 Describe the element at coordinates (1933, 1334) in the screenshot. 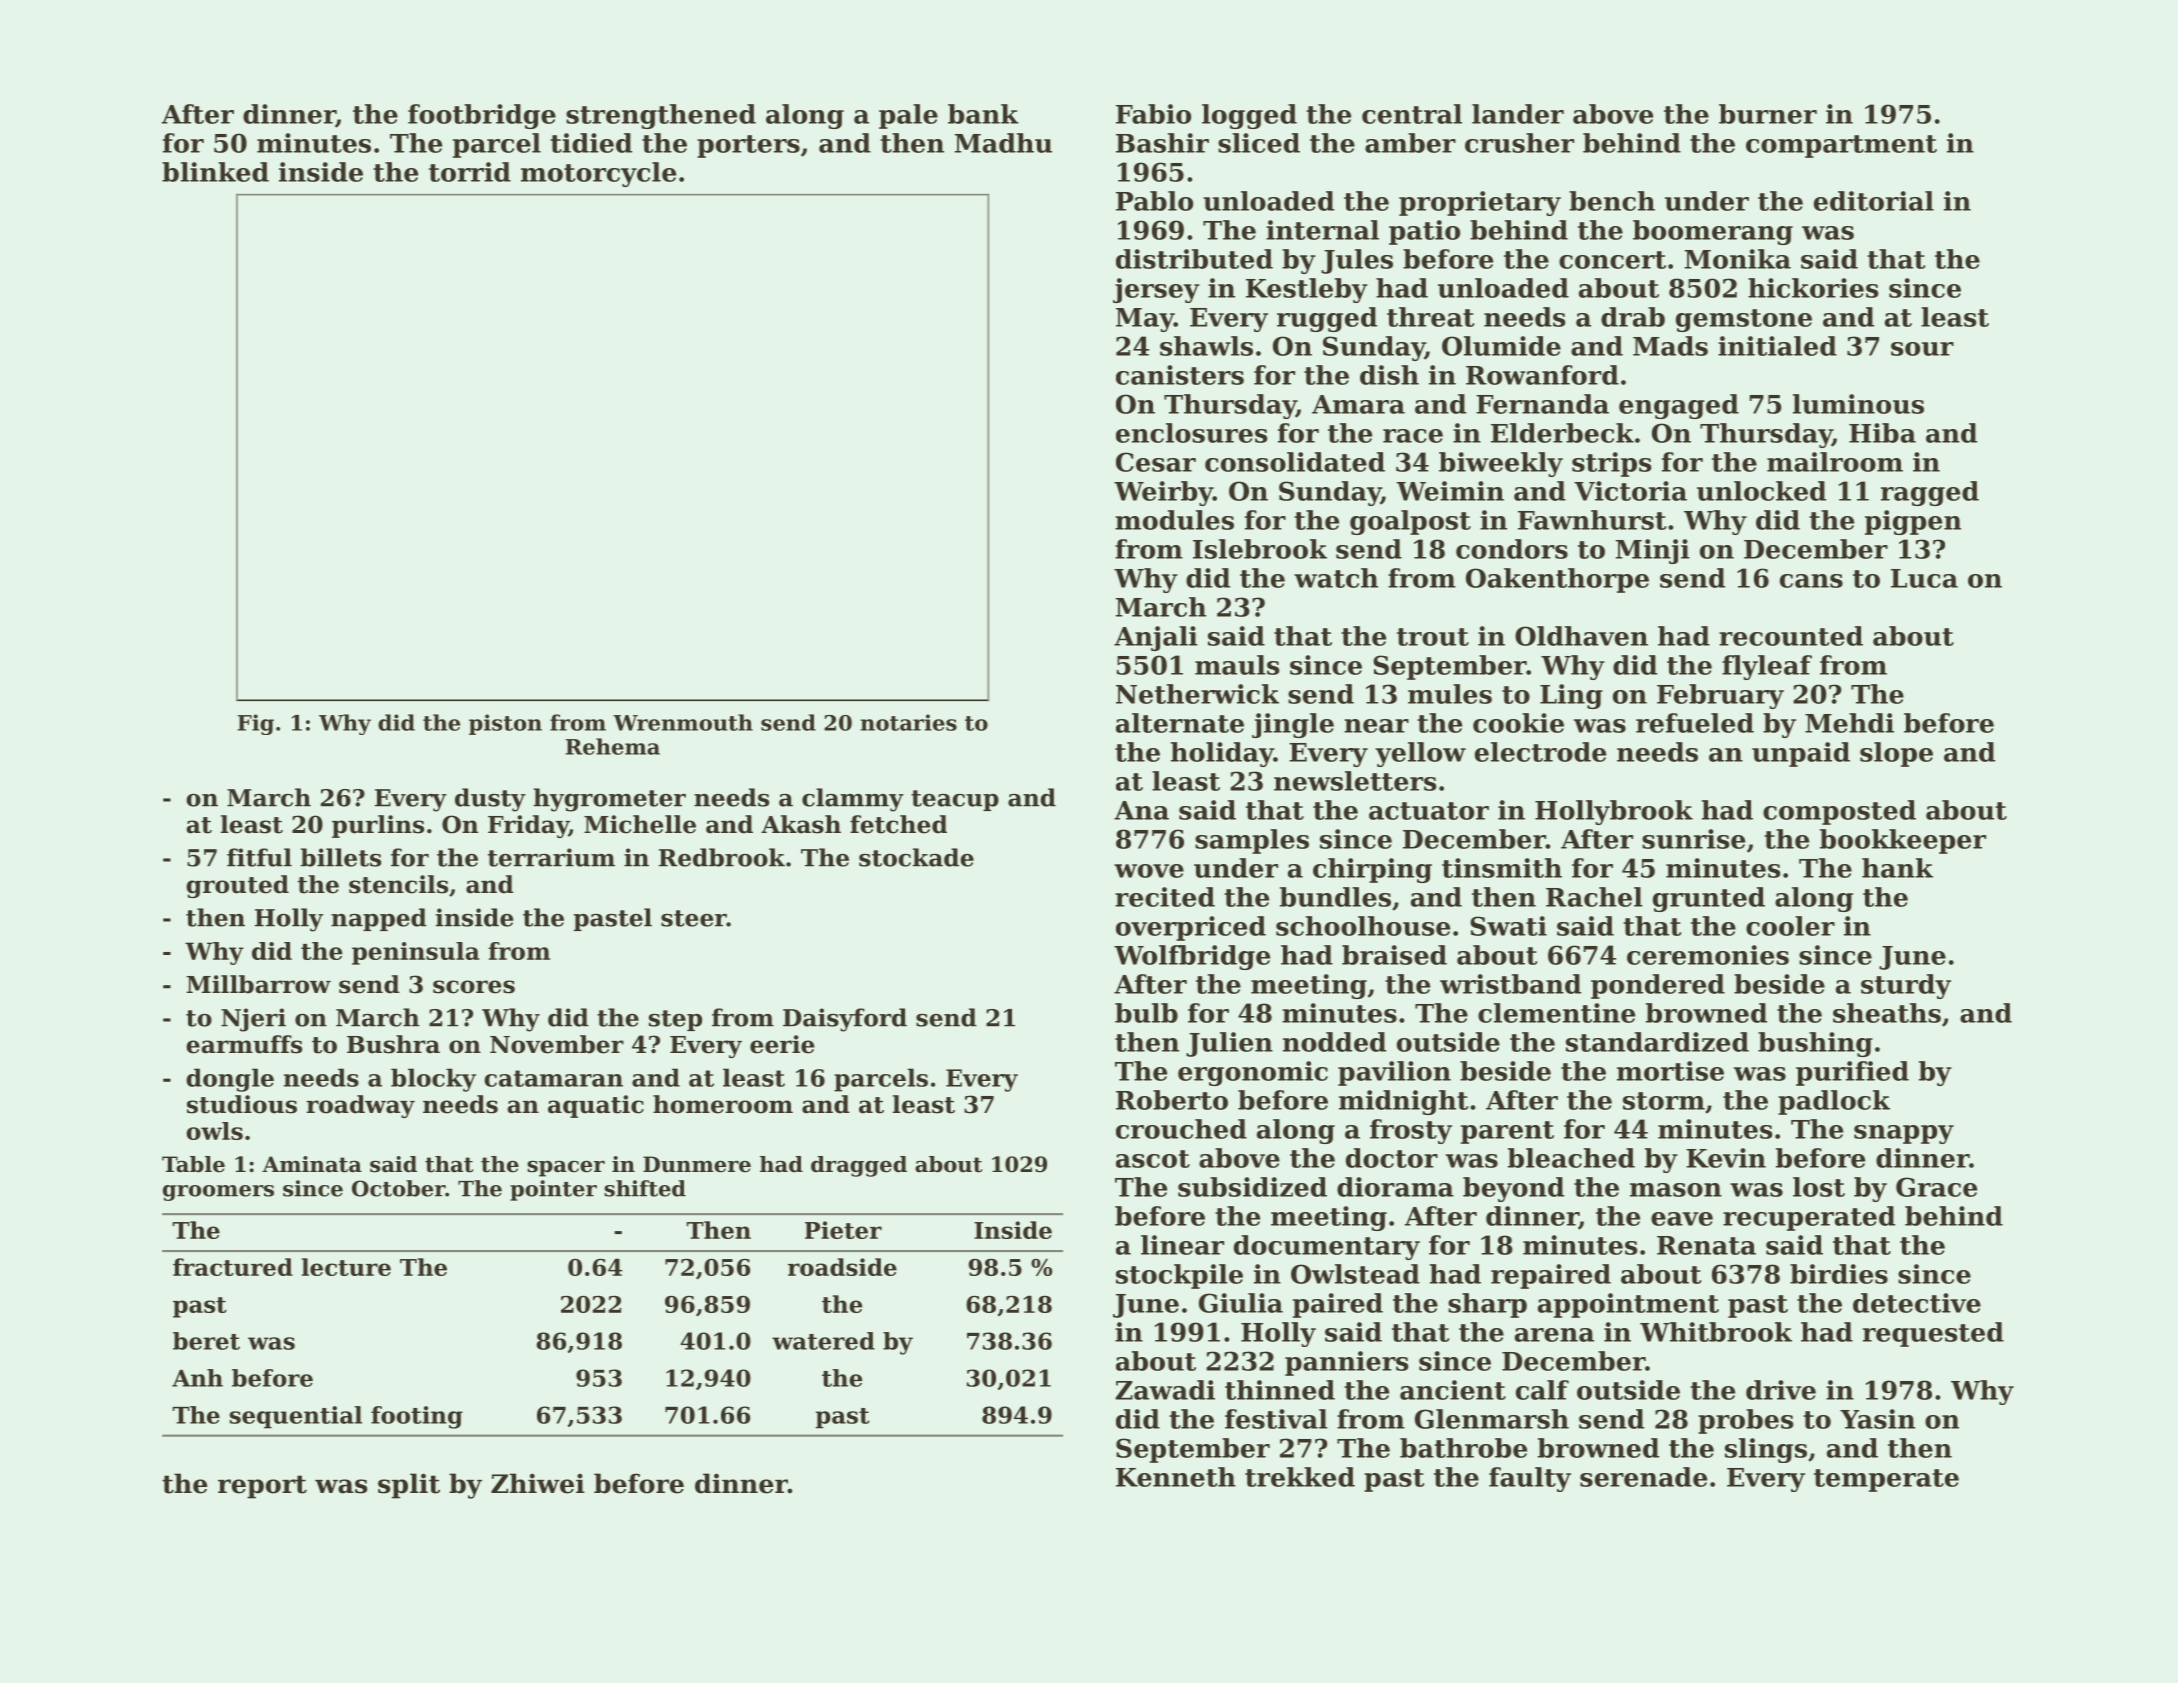

I see `requested` at that location.
